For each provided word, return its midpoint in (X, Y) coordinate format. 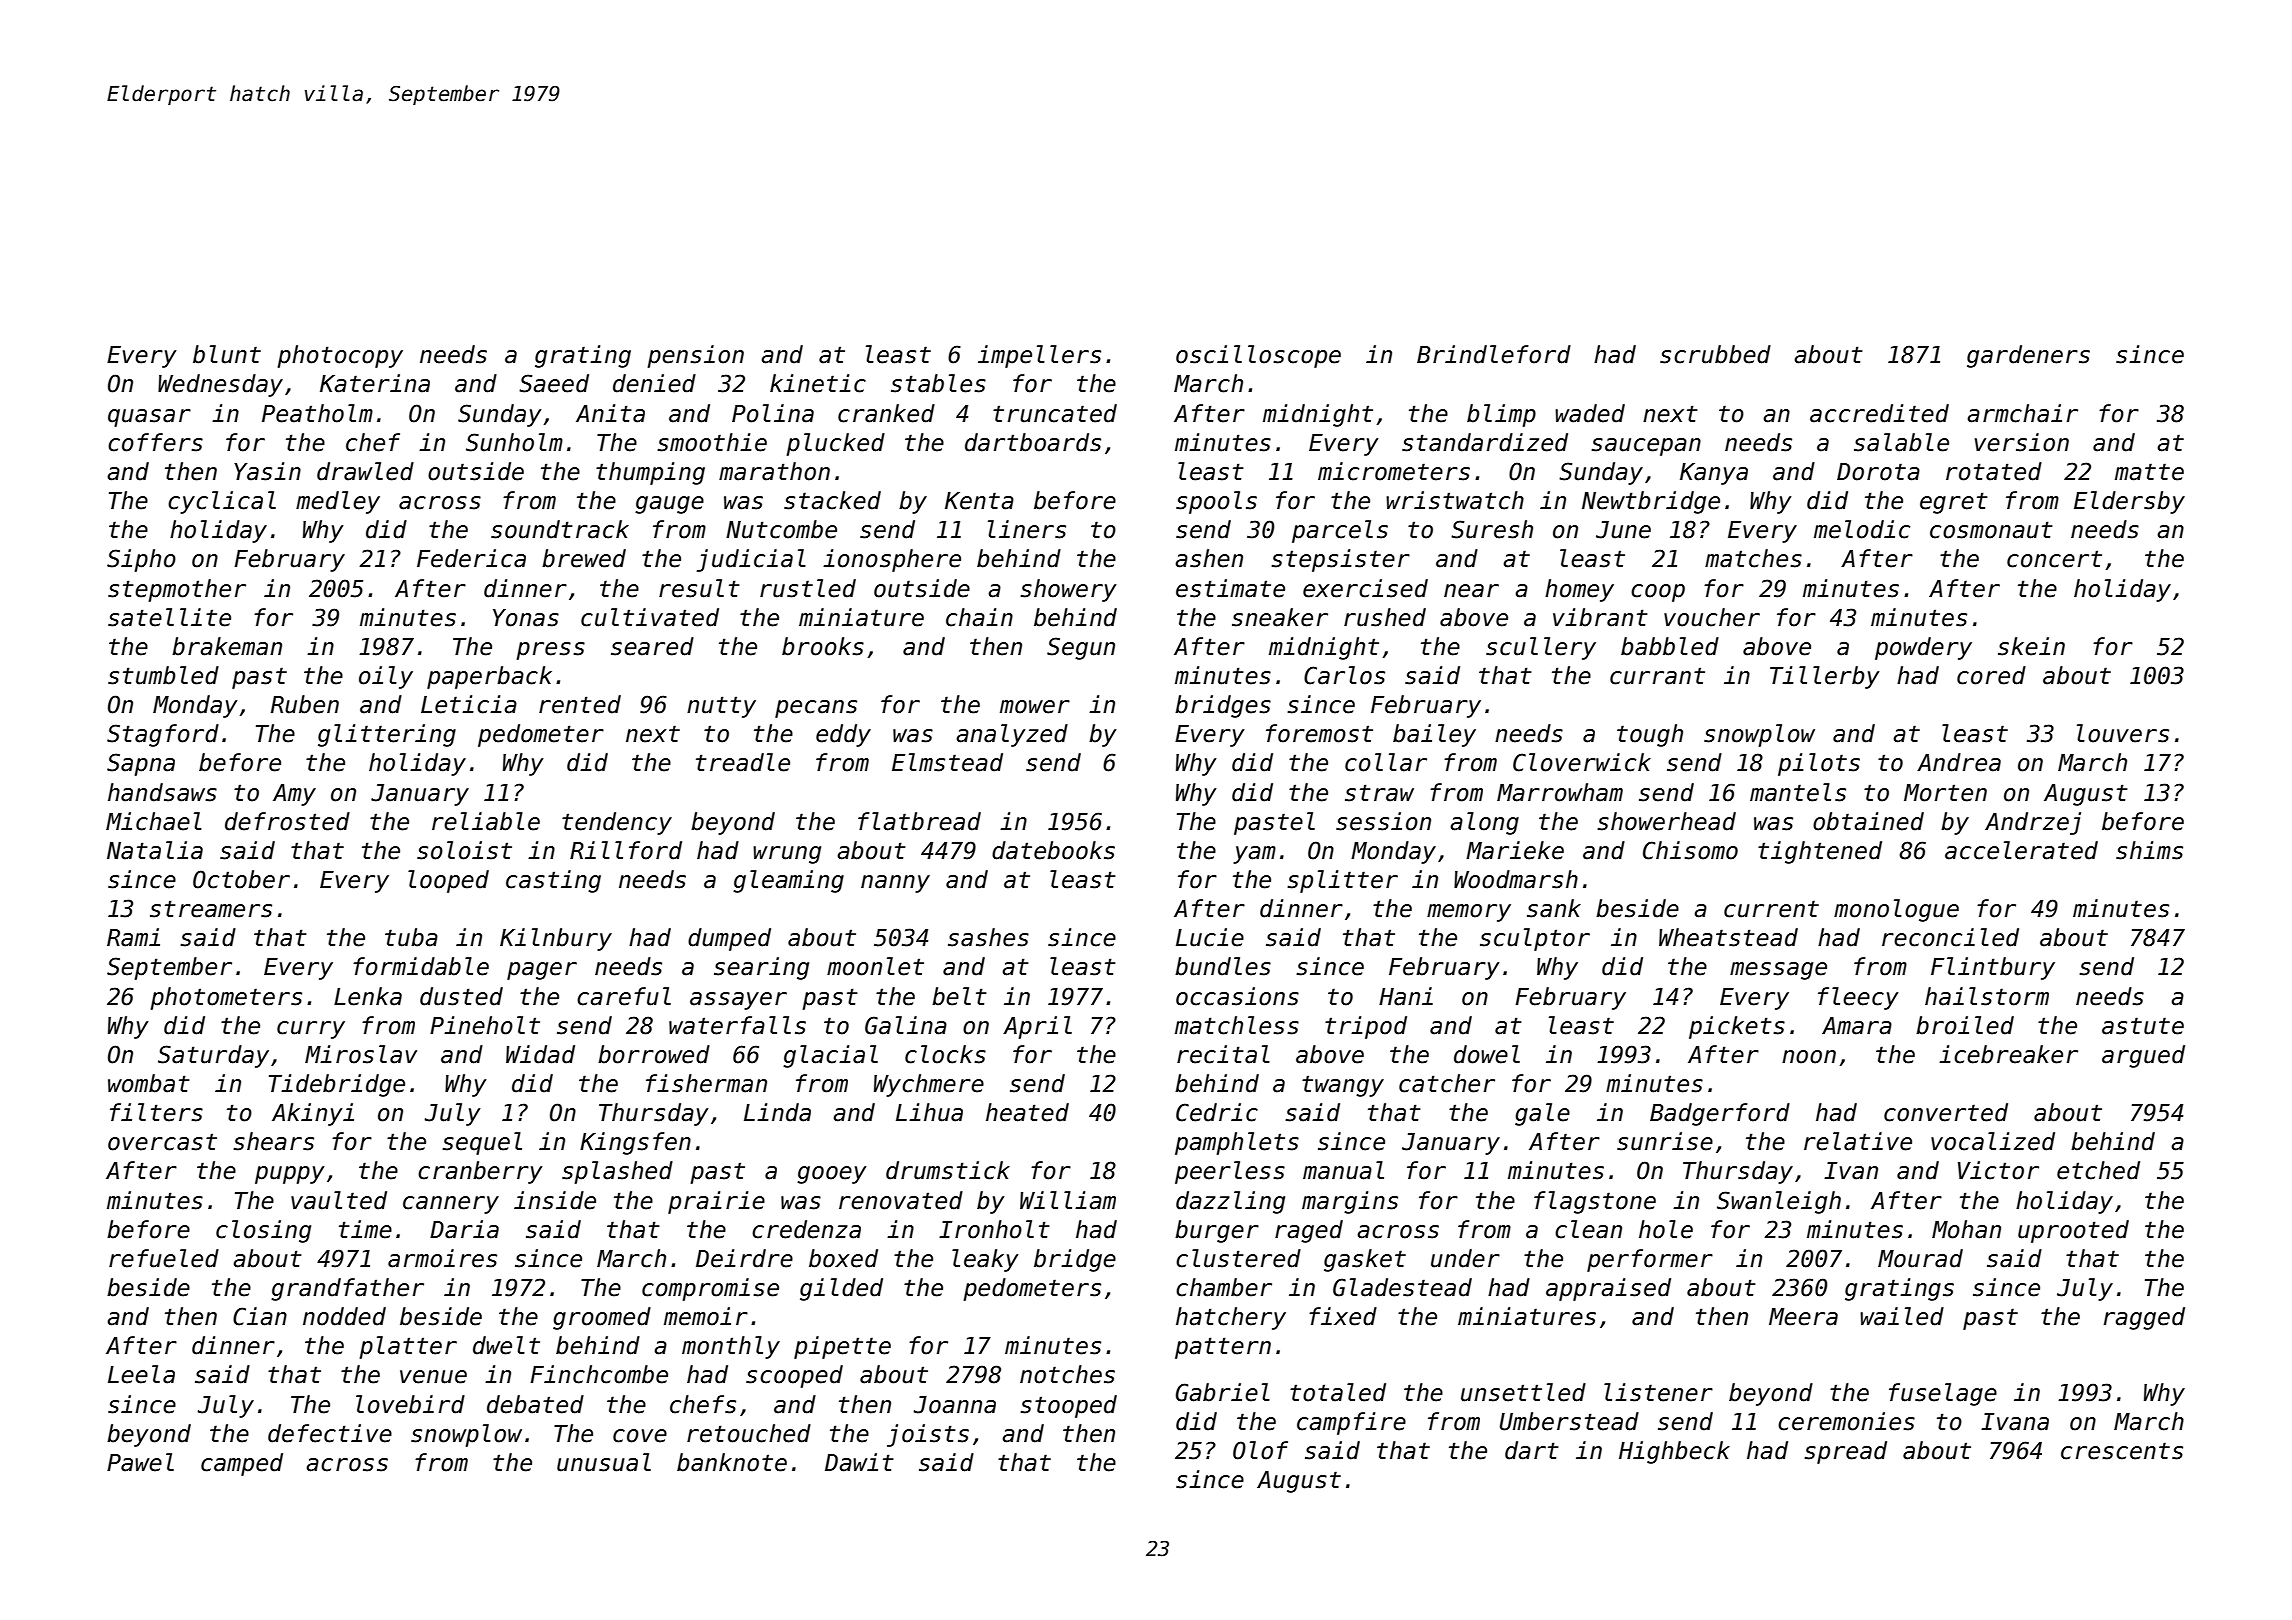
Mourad (1920, 1258)
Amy (294, 795)
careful (624, 996)
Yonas (526, 618)
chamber (1224, 1287)
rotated (1994, 471)
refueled (164, 1258)
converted (1946, 1112)
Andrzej (2033, 823)
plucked (836, 444)
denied (654, 383)
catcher (1447, 1083)
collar (1386, 762)
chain (979, 617)
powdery (1923, 648)
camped (242, 1464)
